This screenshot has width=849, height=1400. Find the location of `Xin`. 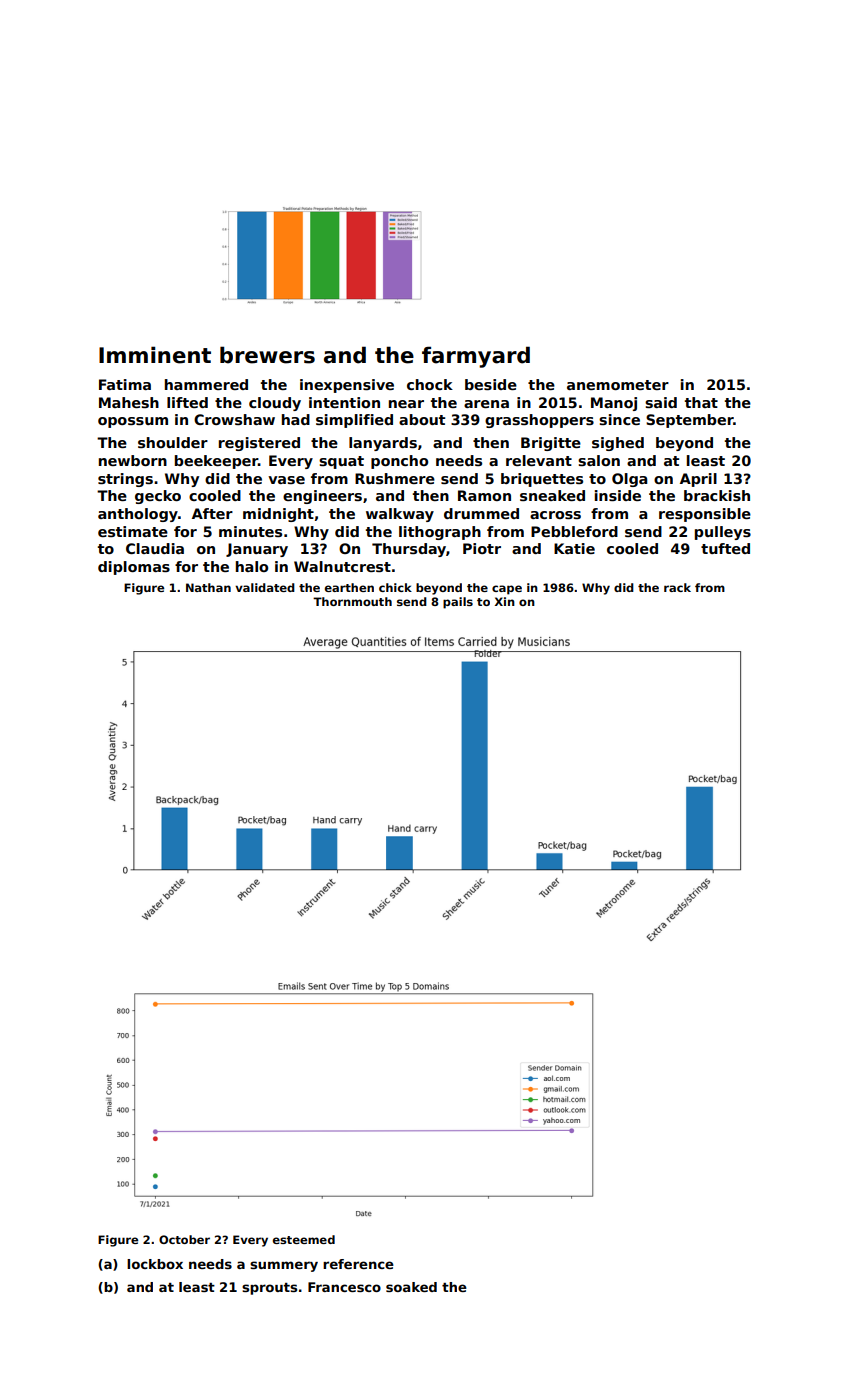

Xin is located at coordinates (505, 601).
